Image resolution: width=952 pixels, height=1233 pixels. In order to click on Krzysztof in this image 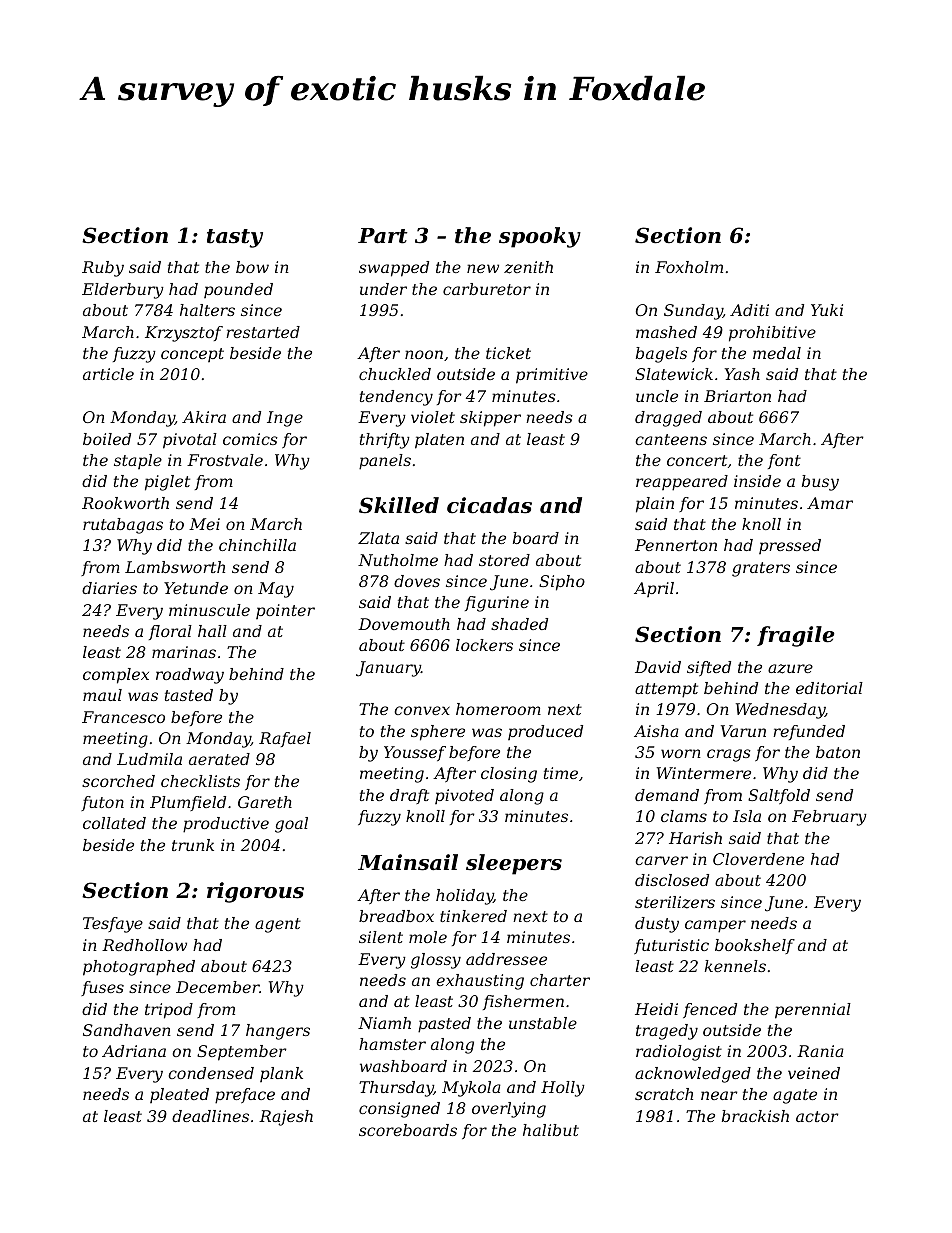, I will do `click(184, 334)`.
